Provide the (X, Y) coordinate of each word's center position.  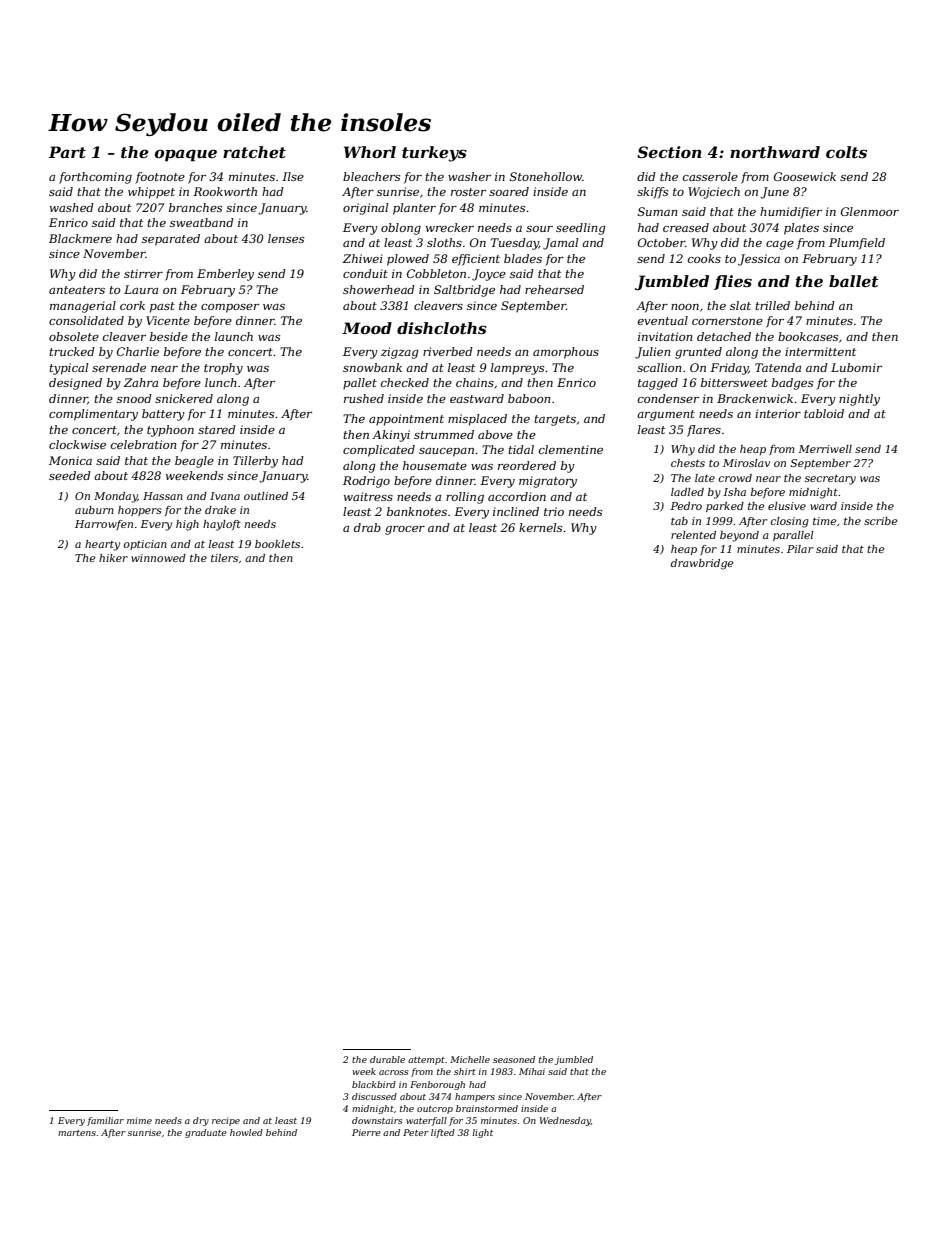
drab (367, 527)
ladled (687, 492)
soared (509, 191)
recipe (226, 1121)
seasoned (514, 1059)
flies (733, 282)
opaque (186, 155)
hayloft (222, 525)
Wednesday (565, 1121)
